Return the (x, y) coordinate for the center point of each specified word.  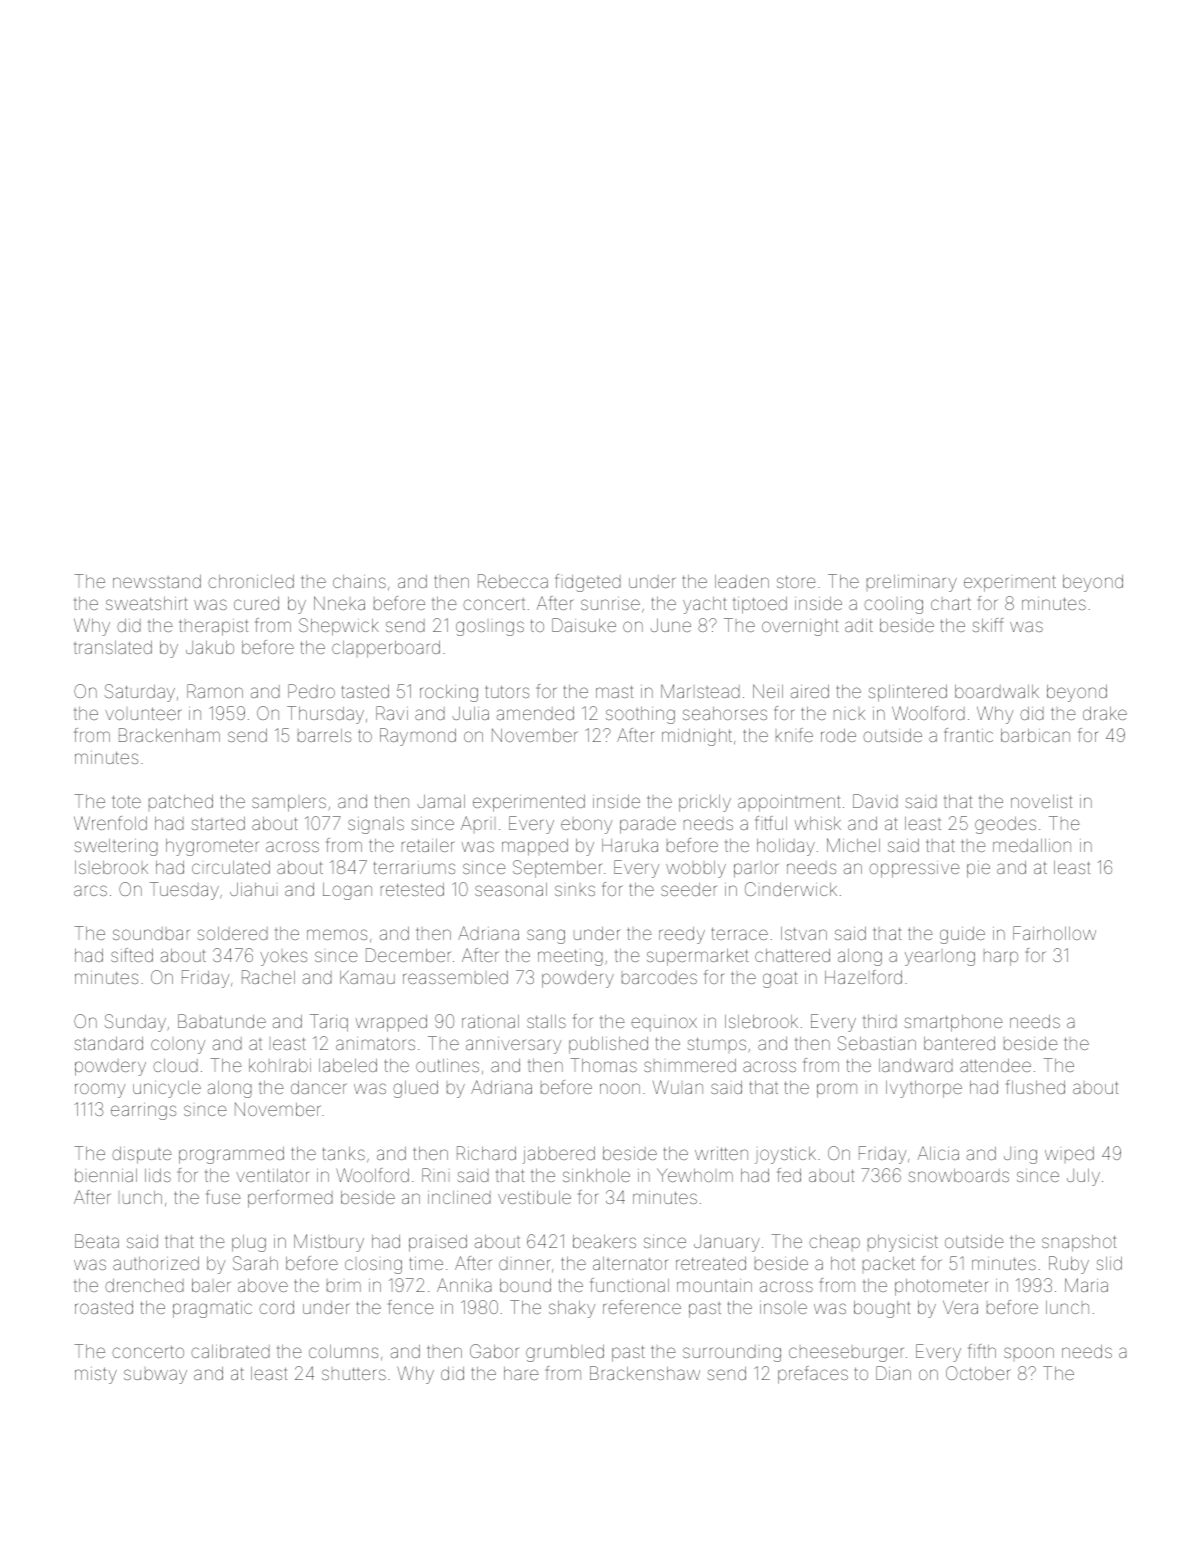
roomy (100, 1090)
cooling (893, 605)
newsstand (157, 581)
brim (344, 1286)
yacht (705, 605)
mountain (714, 1285)
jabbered (559, 1155)
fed (789, 1175)
